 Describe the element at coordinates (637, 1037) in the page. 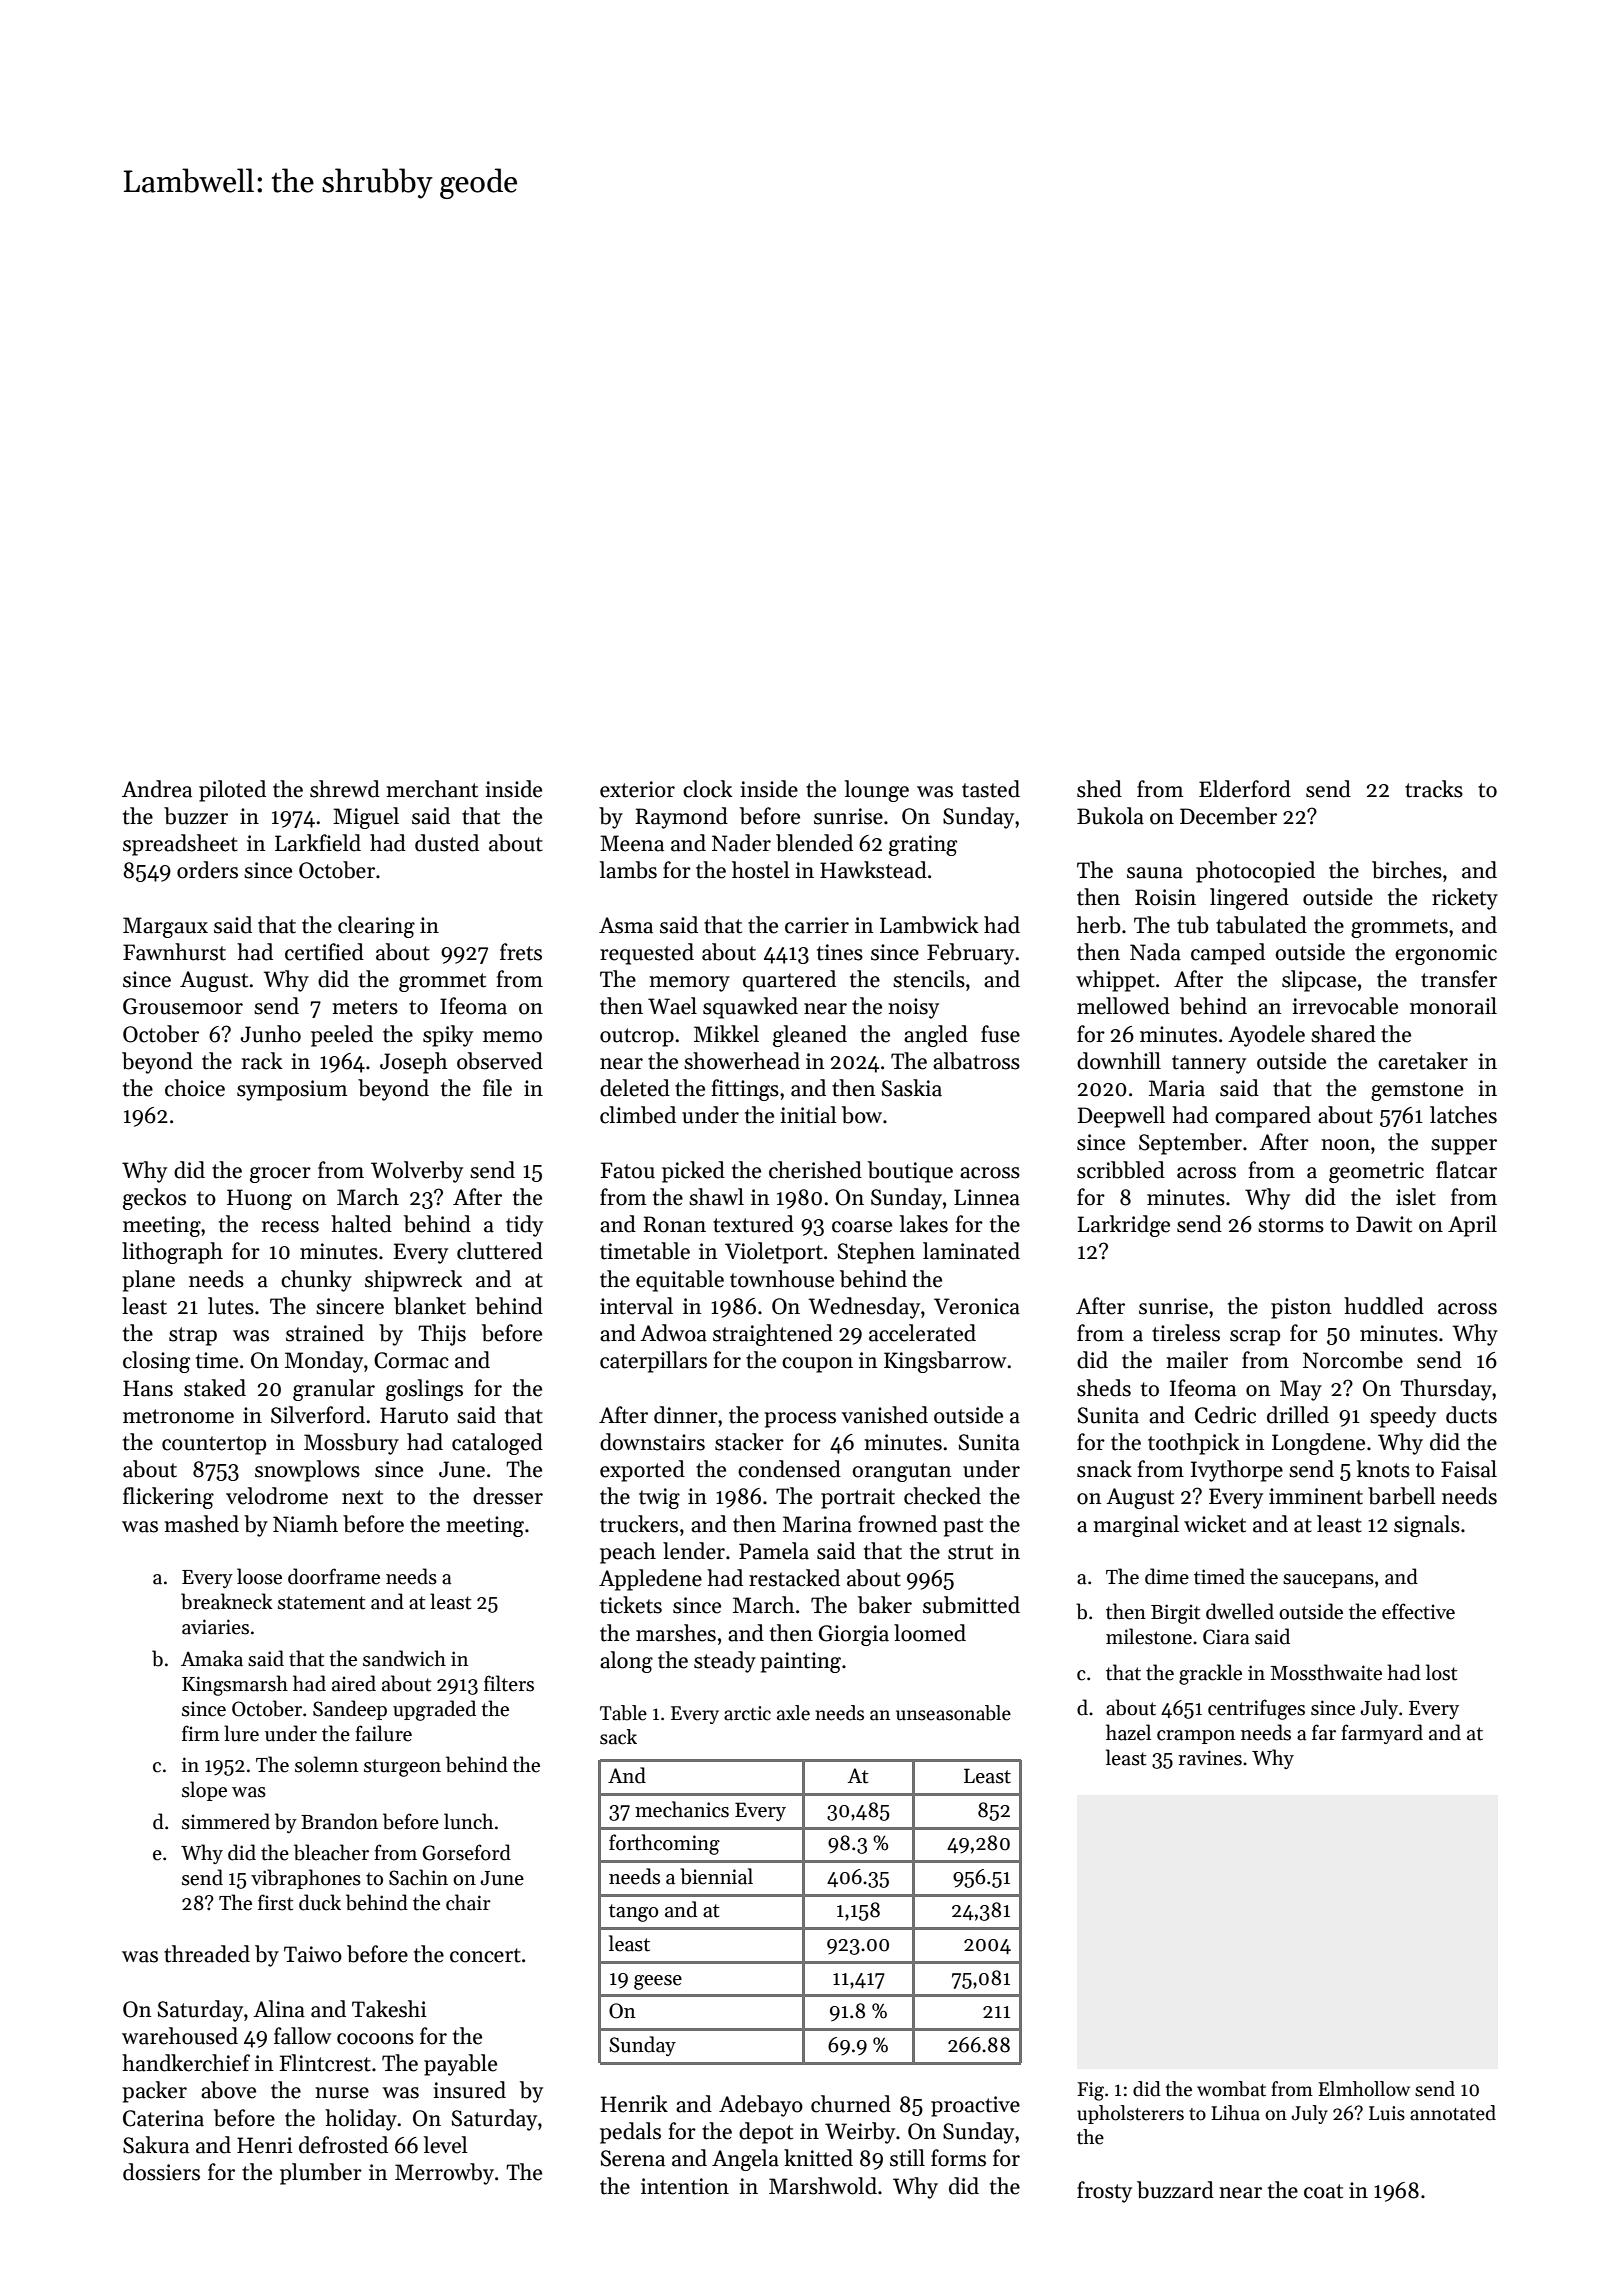

I see `outcrop` at that location.
